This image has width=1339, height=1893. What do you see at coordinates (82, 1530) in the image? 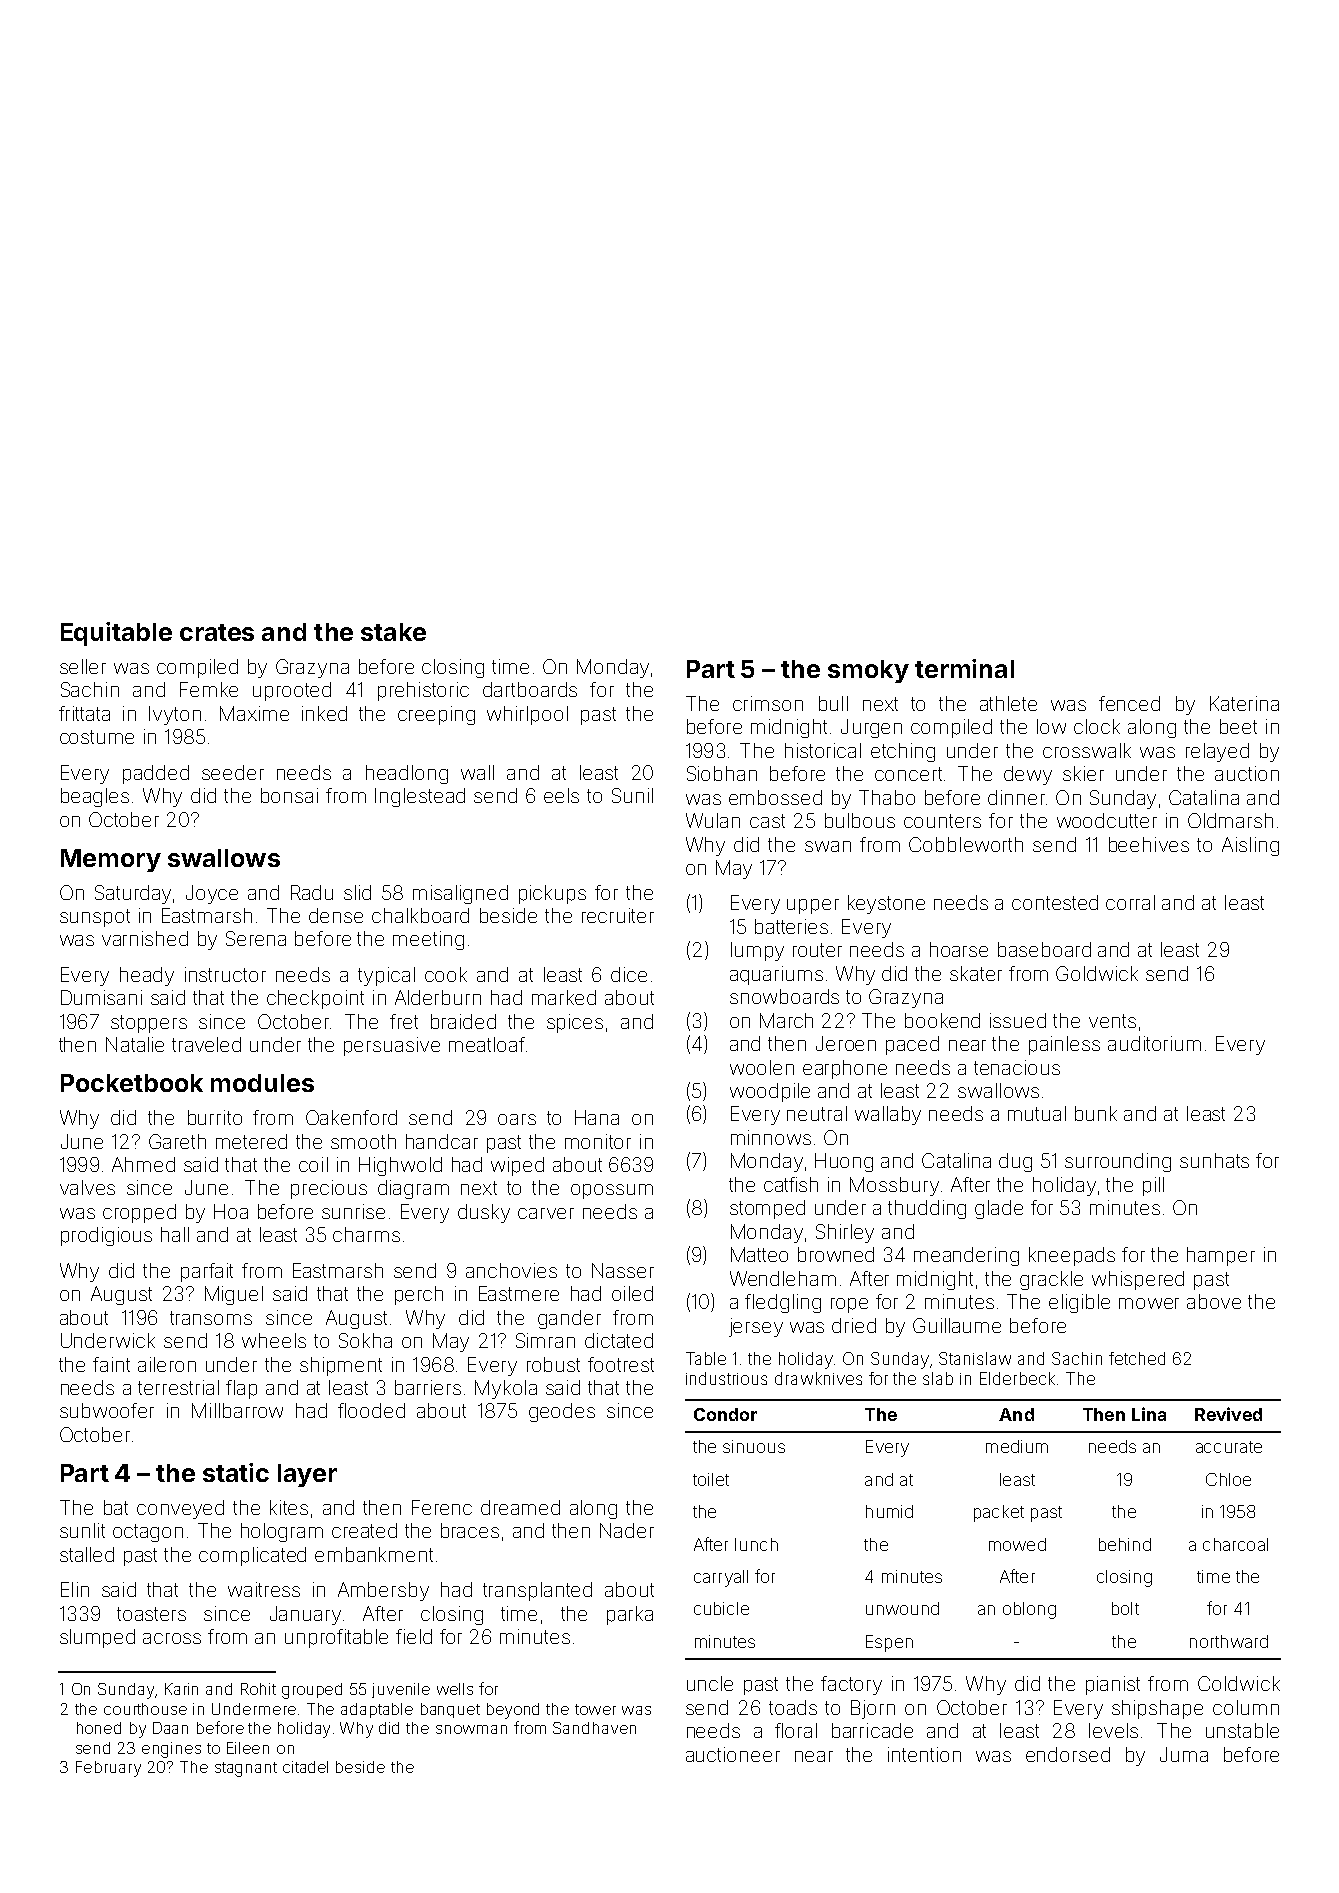
I see `sunlit` at bounding box center [82, 1530].
